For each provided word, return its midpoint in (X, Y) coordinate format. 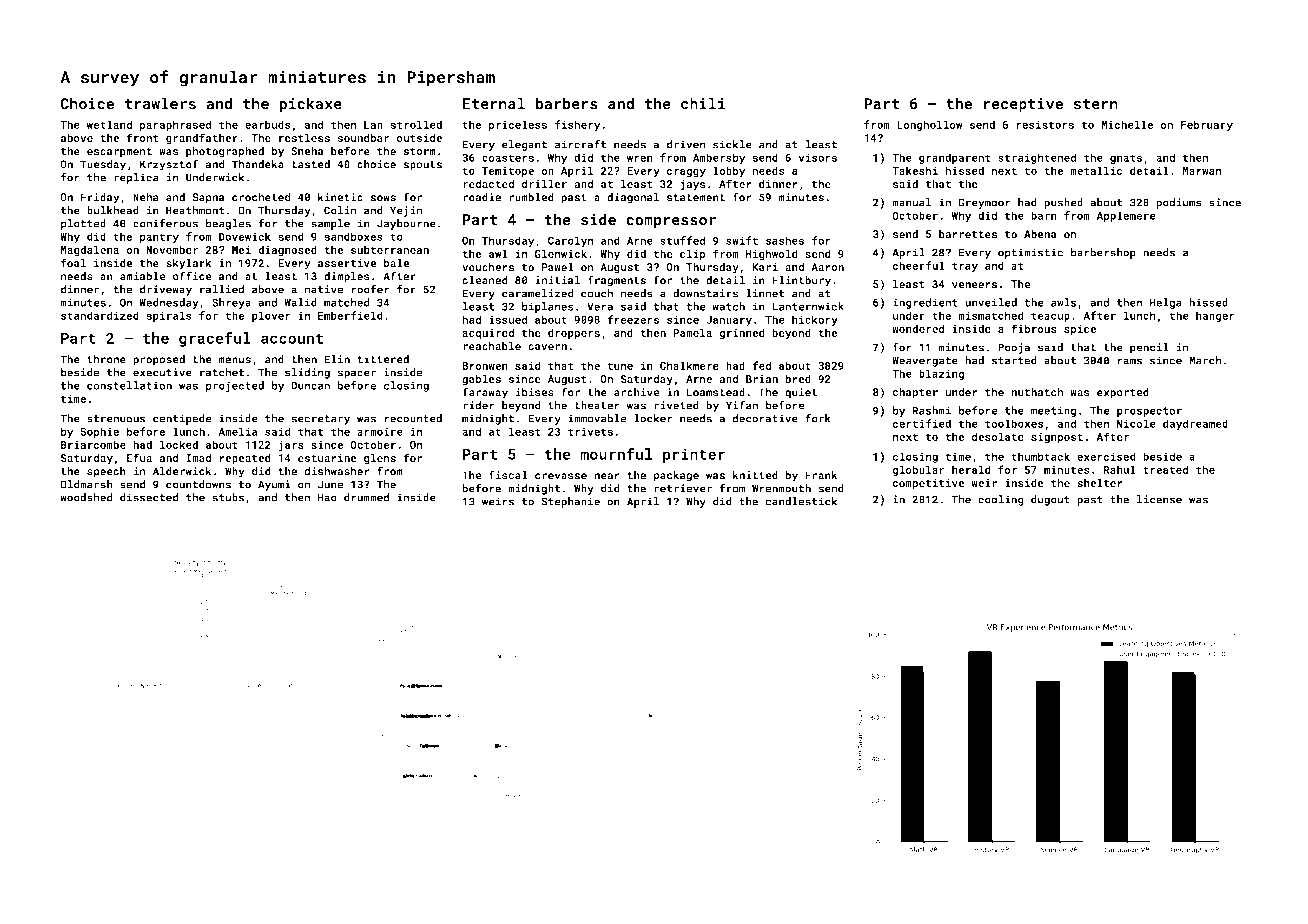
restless (304, 137)
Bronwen (485, 366)
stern (1096, 104)
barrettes (968, 234)
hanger (1215, 316)
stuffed (682, 240)
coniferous (165, 223)
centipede (182, 419)
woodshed (86, 497)
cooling (1001, 500)
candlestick (801, 501)
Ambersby (719, 158)
